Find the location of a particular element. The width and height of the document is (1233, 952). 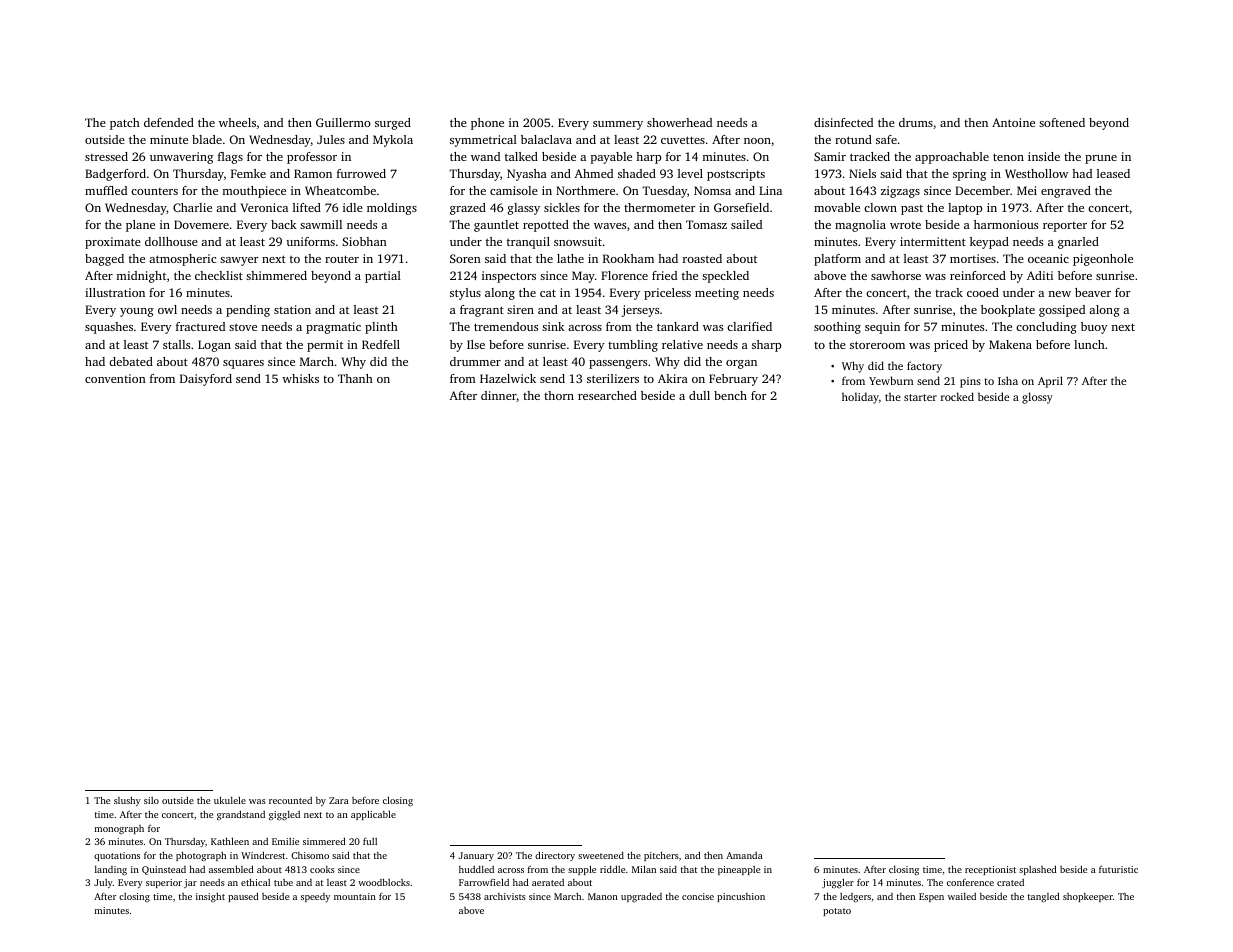

futuristic is located at coordinates (1118, 869).
